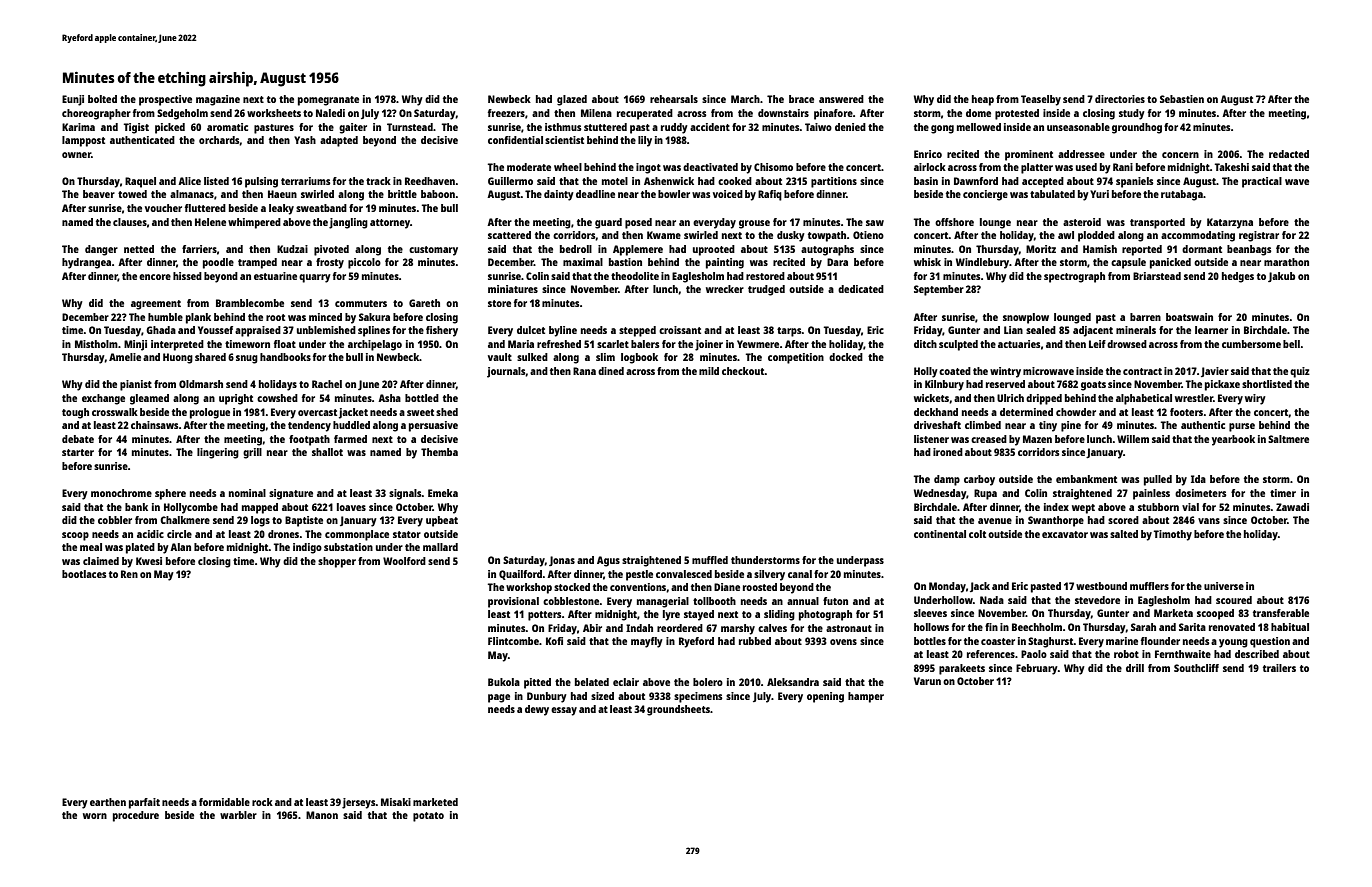  Describe the element at coordinates (708, 682) in the document. I see `bolero` at that location.
